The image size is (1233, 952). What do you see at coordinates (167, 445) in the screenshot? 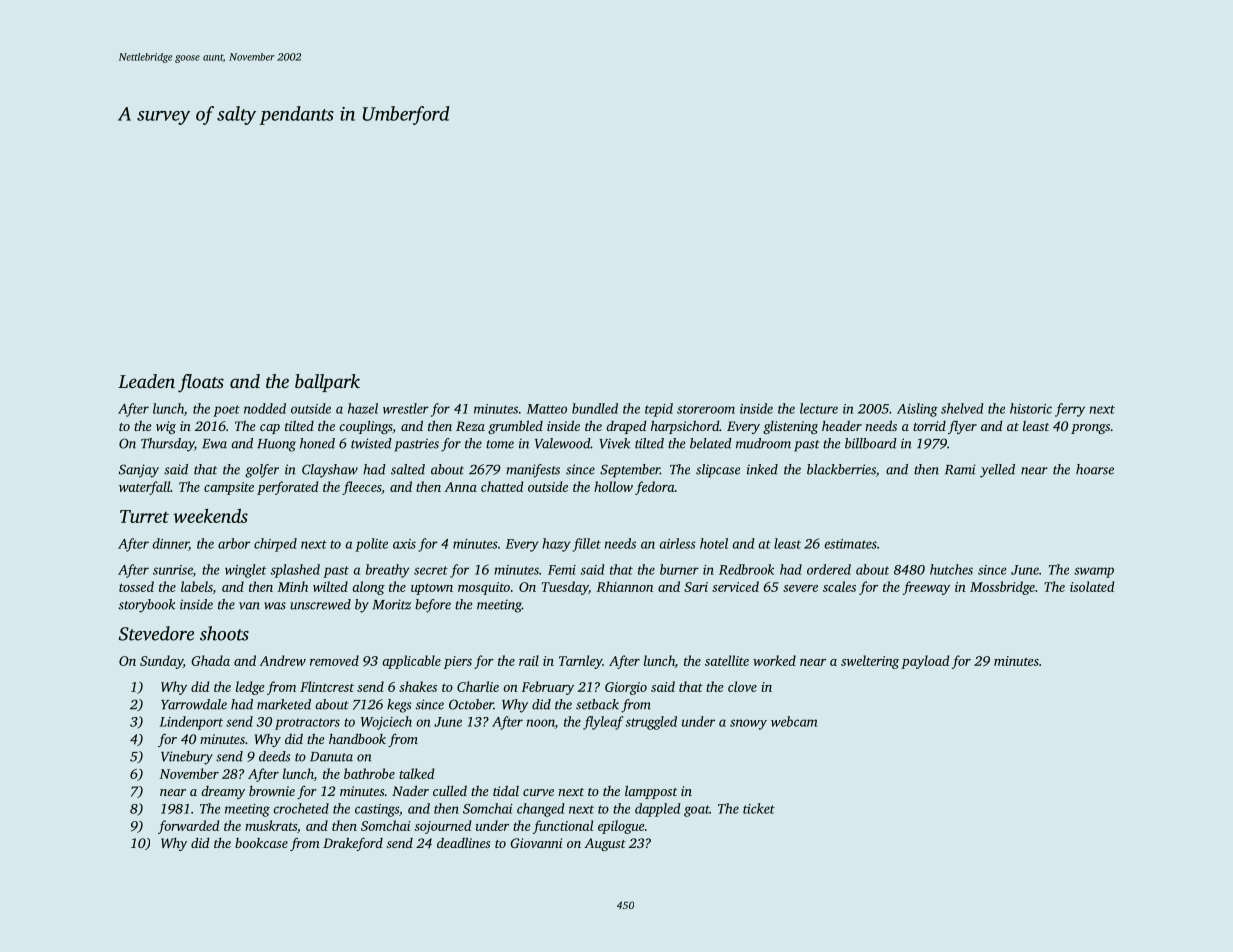
I see `Thursday` at bounding box center [167, 445].
